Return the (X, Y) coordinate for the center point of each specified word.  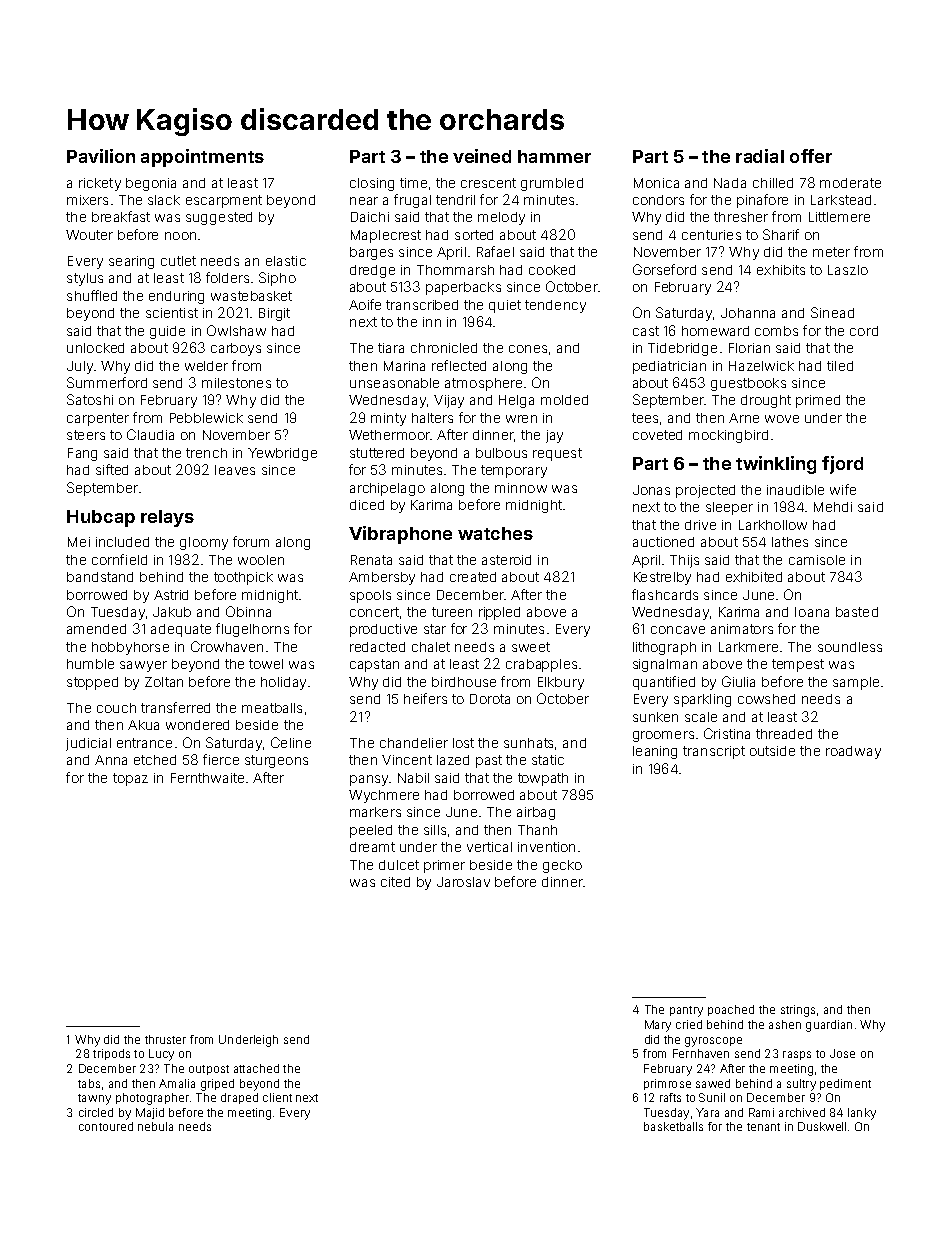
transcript (714, 752)
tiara (391, 348)
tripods (111, 1054)
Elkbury (561, 683)
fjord (842, 465)
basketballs (673, 1126)
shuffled (92, 295)
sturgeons (276, 761)
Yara (707, 1112)
